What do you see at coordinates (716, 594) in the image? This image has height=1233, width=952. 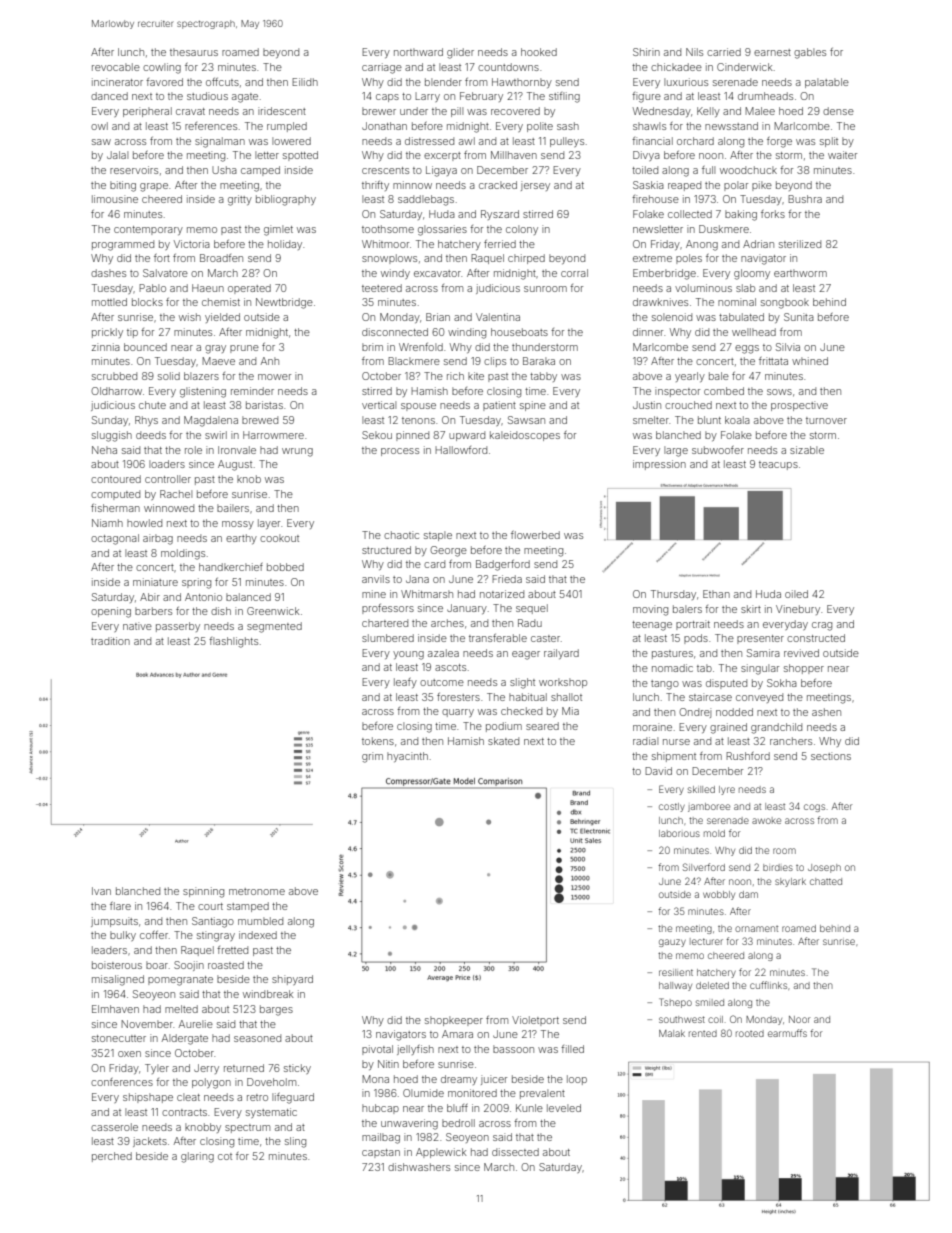 I see `Ethan` at bounding box center [716, 594].
